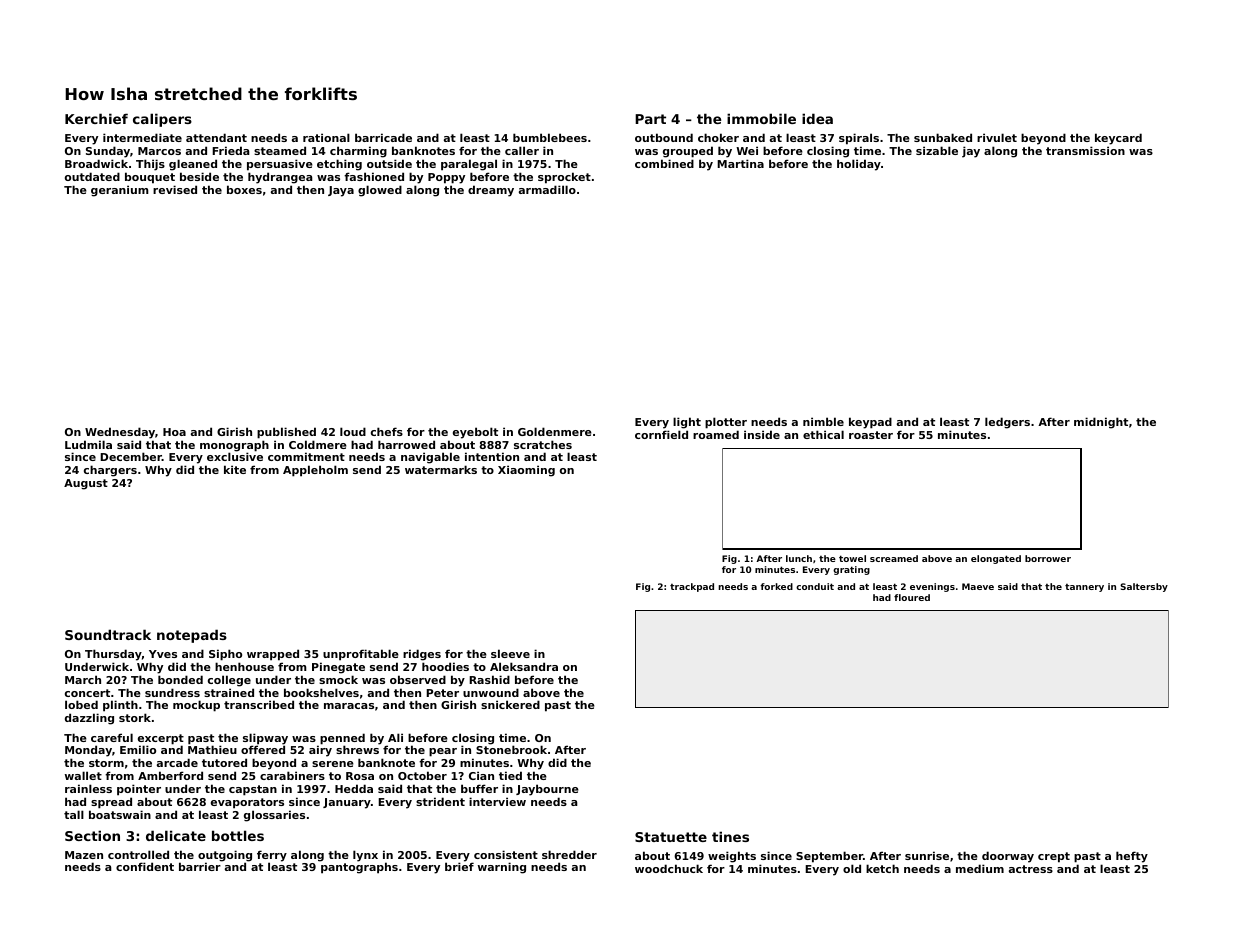 The image size is (1233, 952). What do you see at coordinates (244, 189) in the image?
I see `boxes` at bounding box center [244, 189].
